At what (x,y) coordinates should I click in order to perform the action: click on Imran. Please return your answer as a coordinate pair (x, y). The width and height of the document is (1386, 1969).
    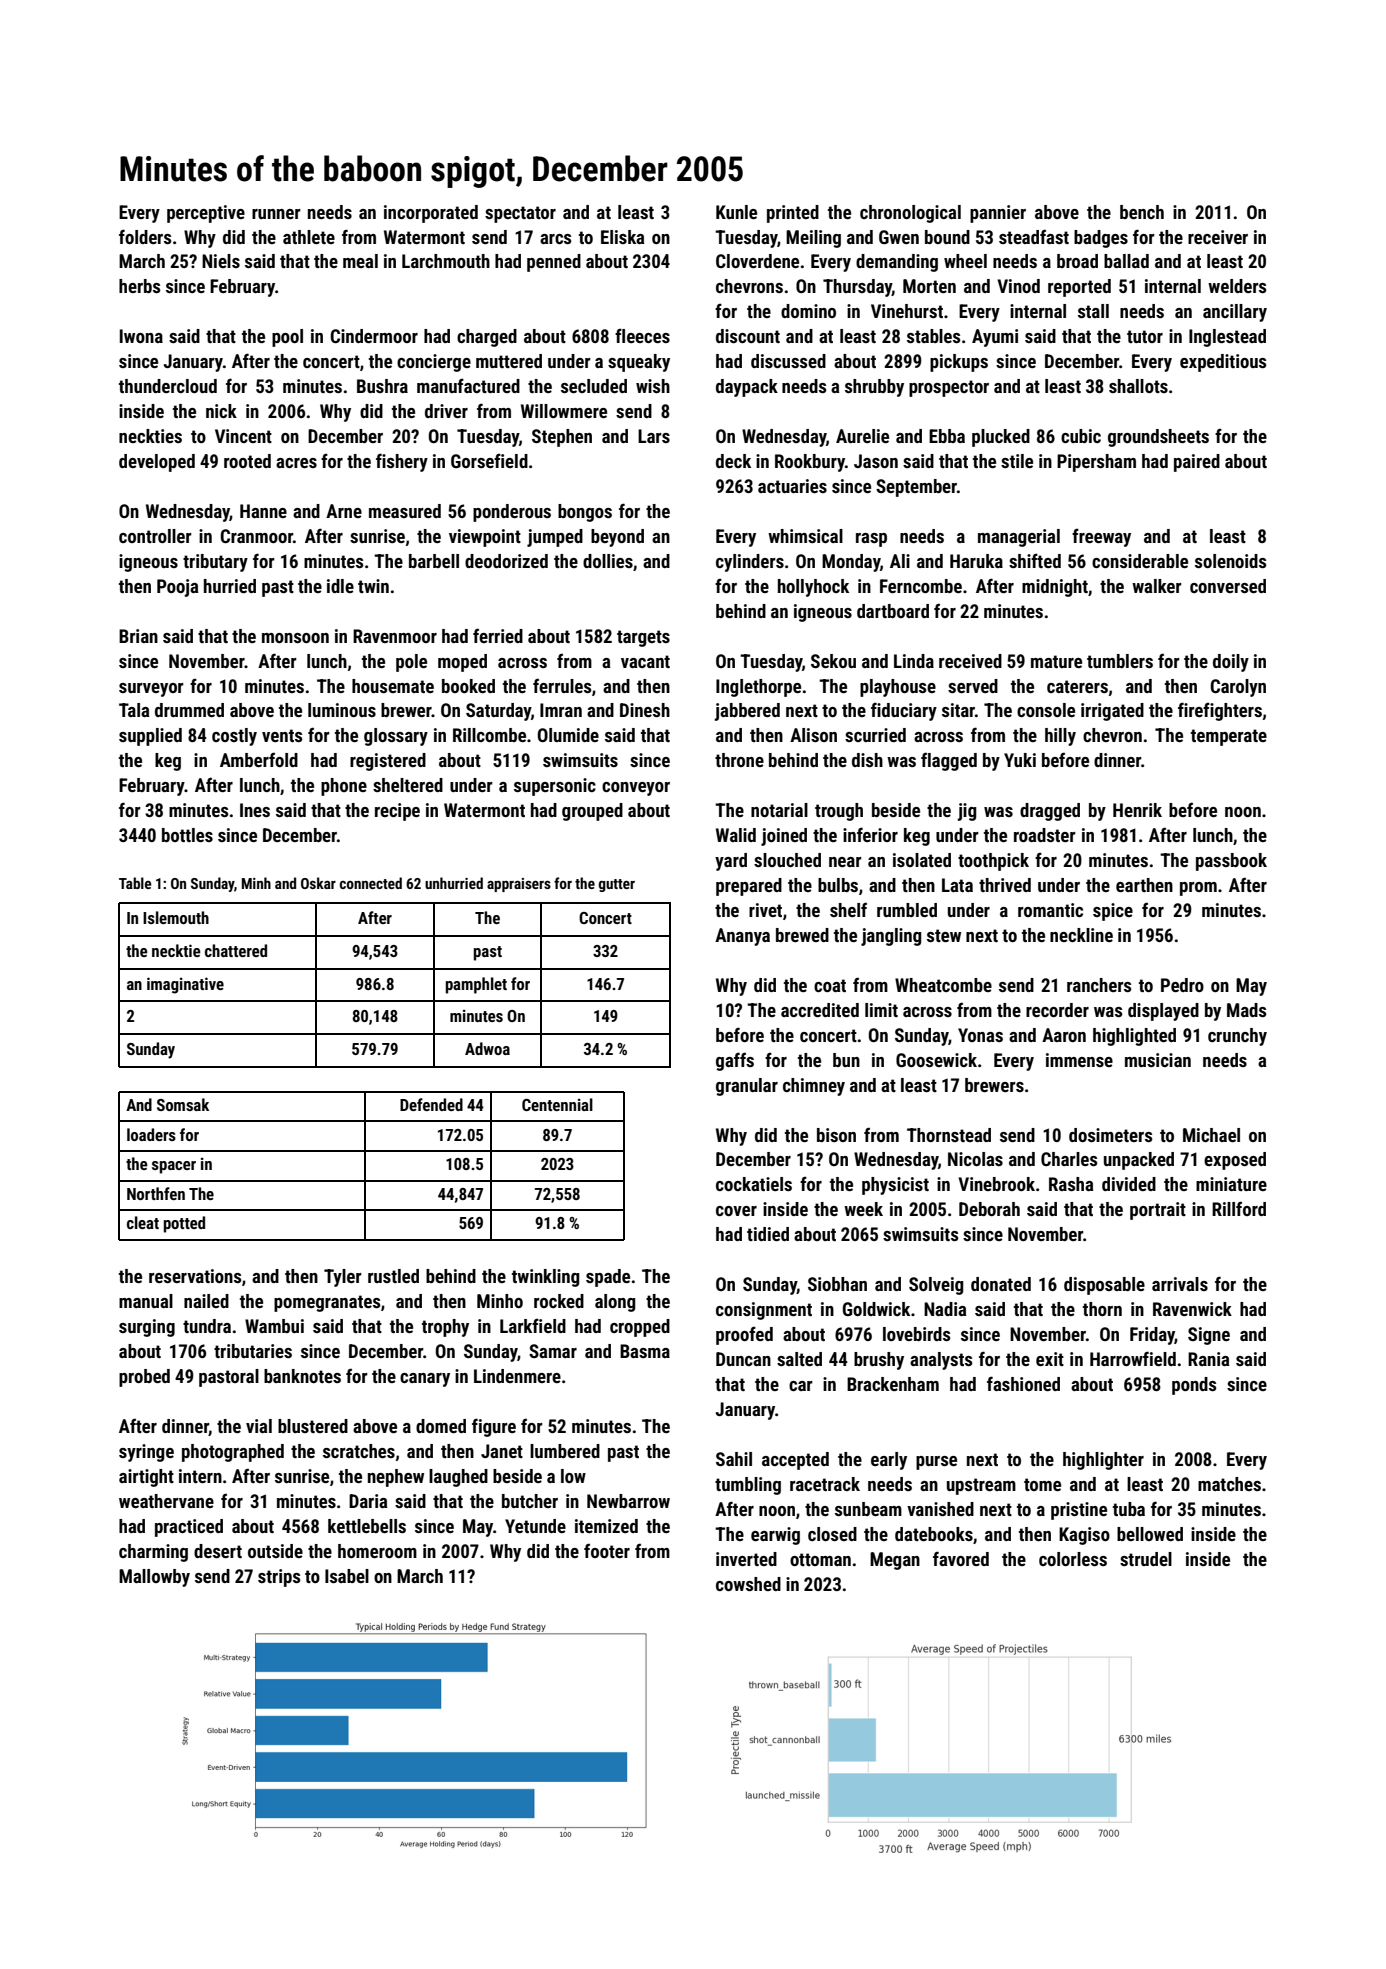
    Looking at the image, I should click on (561, 710).
